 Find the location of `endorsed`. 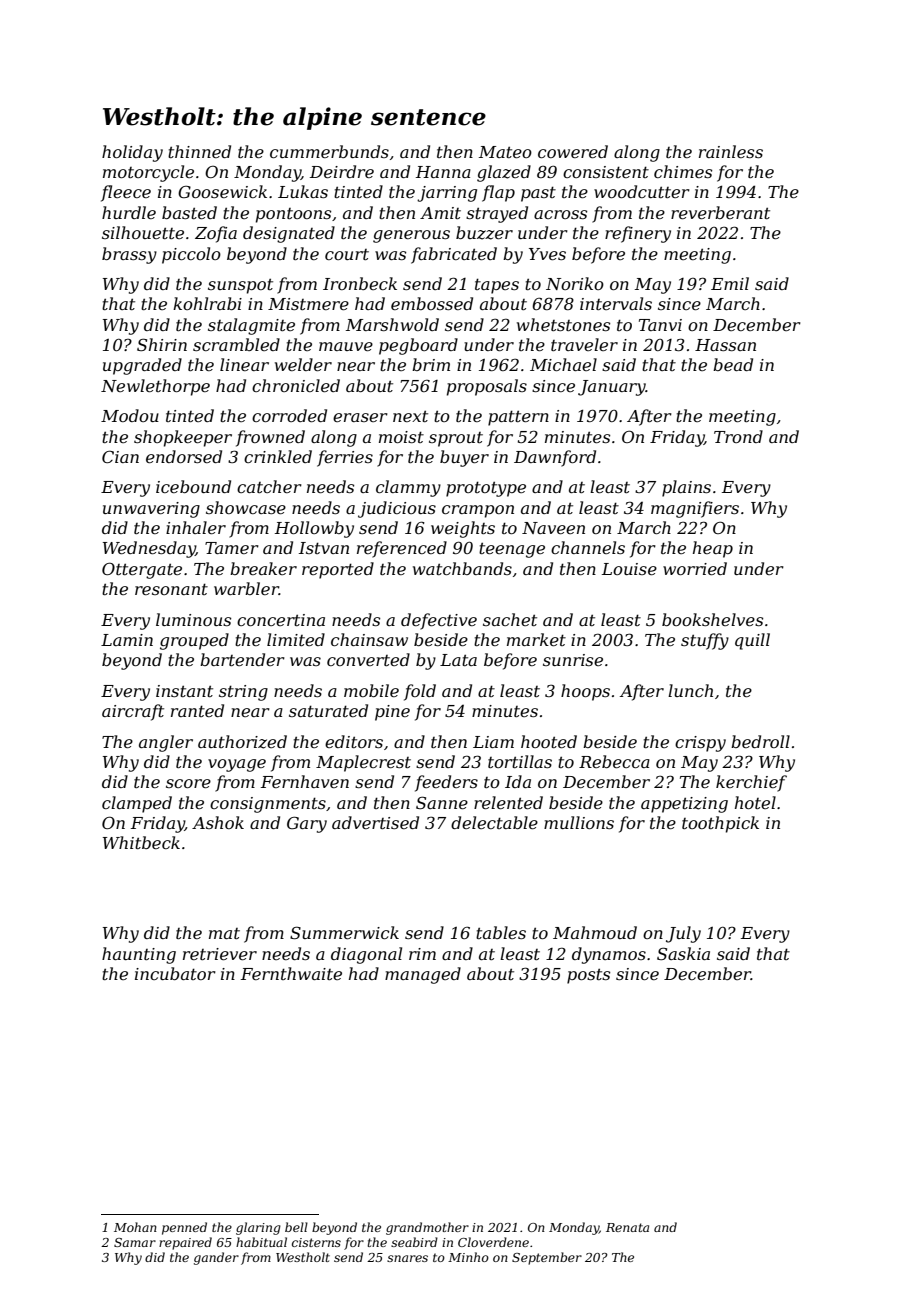

endorsed is located at coordinates (184, 456).
